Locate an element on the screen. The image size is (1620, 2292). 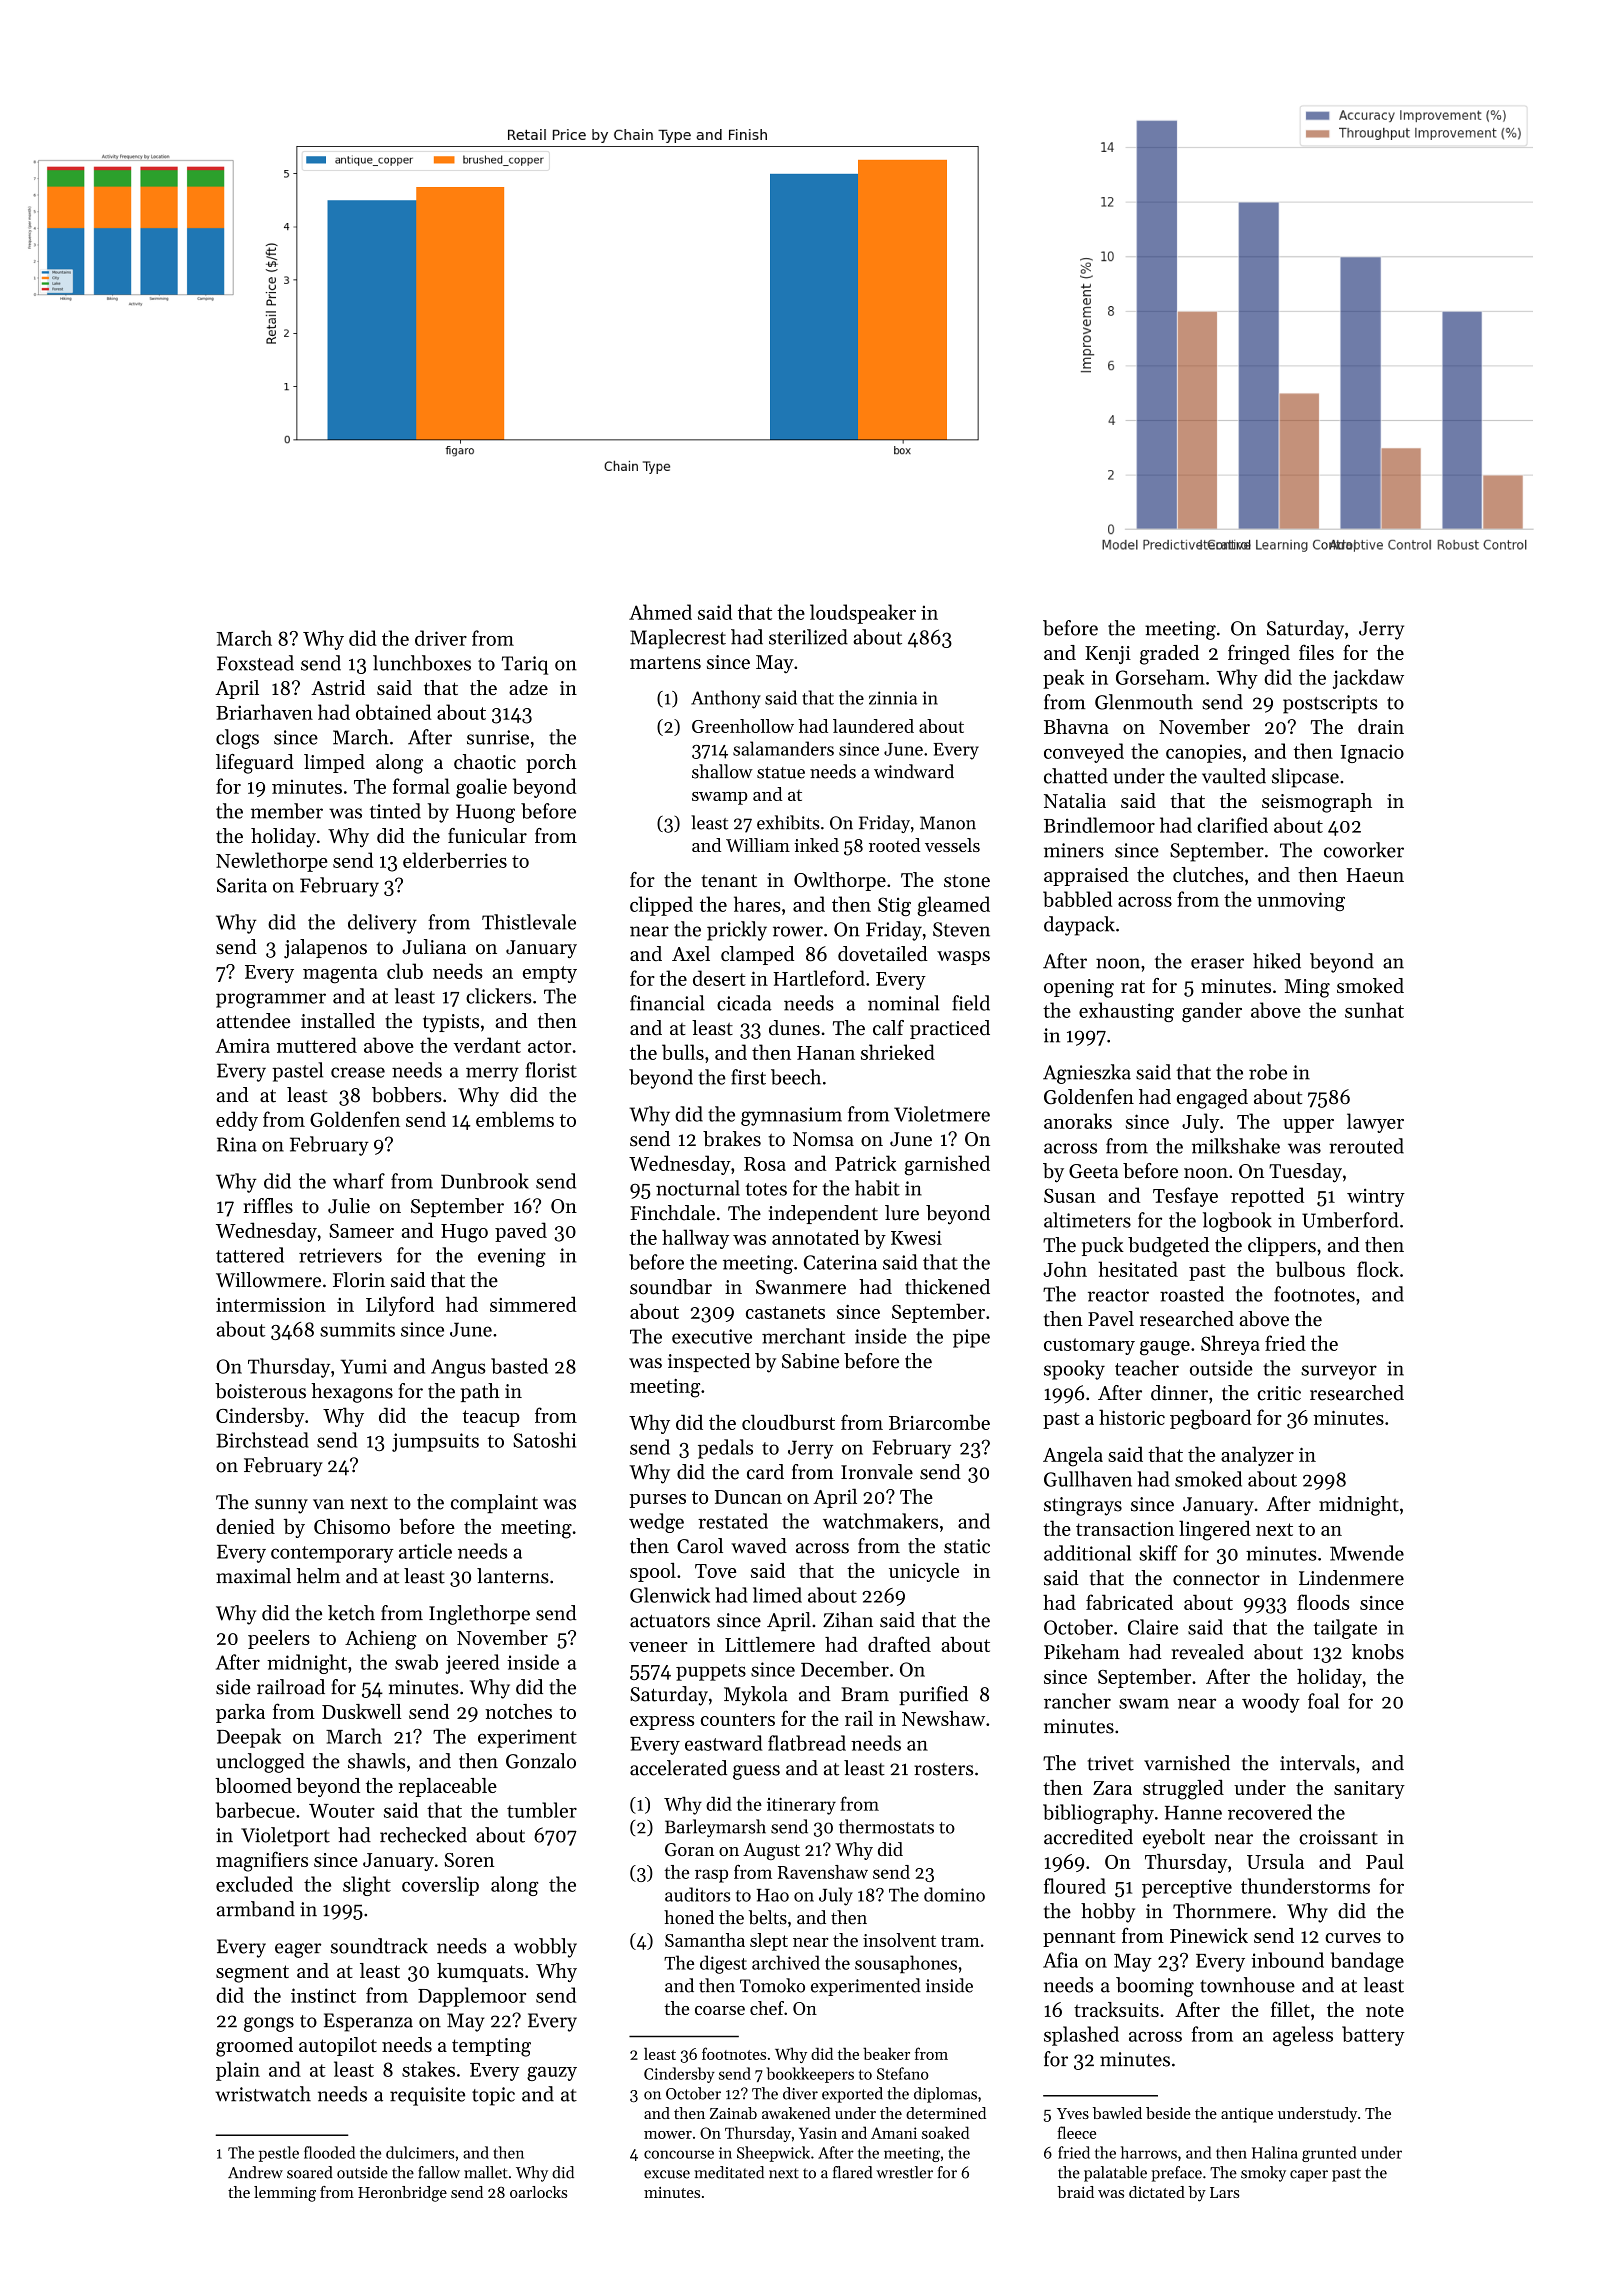
Newlethorpe is located at coordinates (272, 862).
